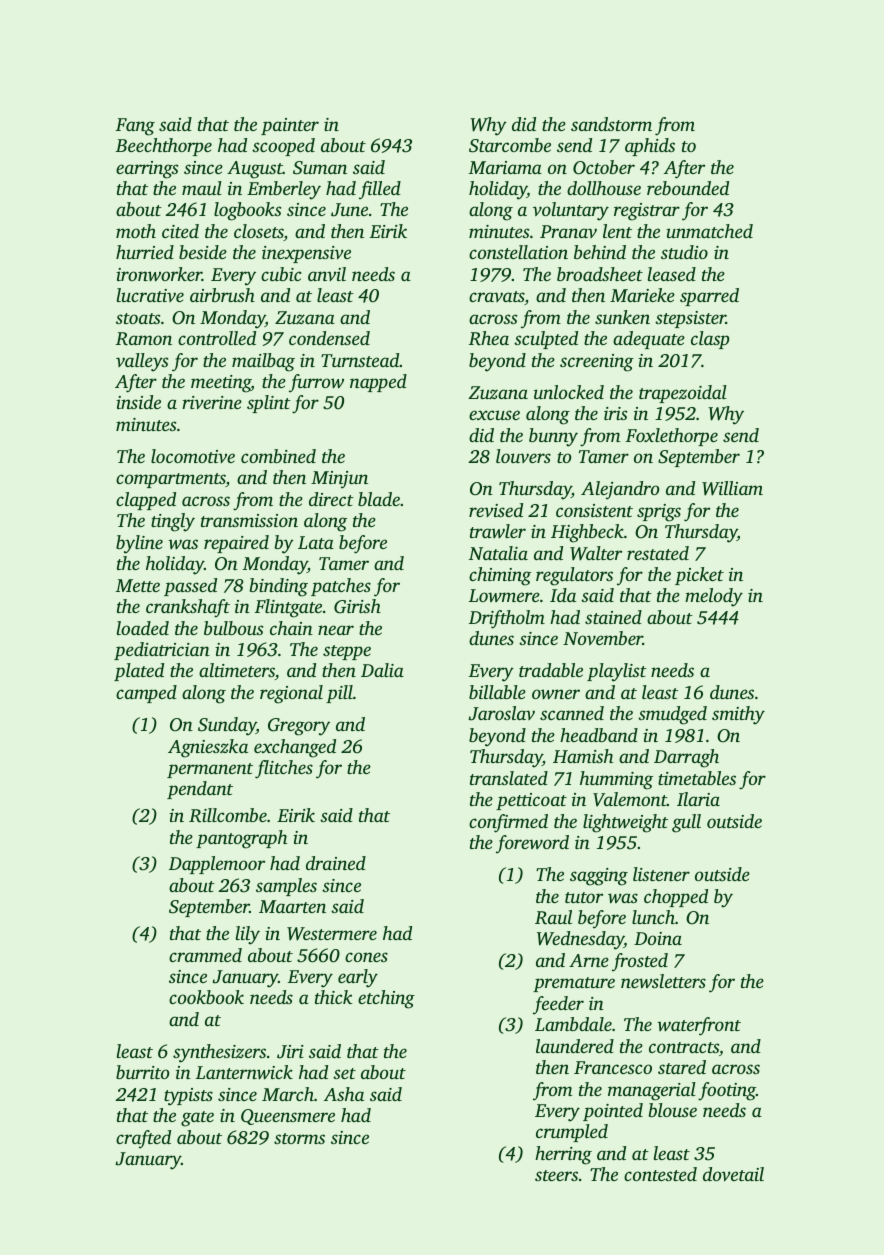 The image size is (884, 1255). What do you see at coordinates (553, 437) in the screenshot?
I see `bunny` at bounding box center [553, 437].
